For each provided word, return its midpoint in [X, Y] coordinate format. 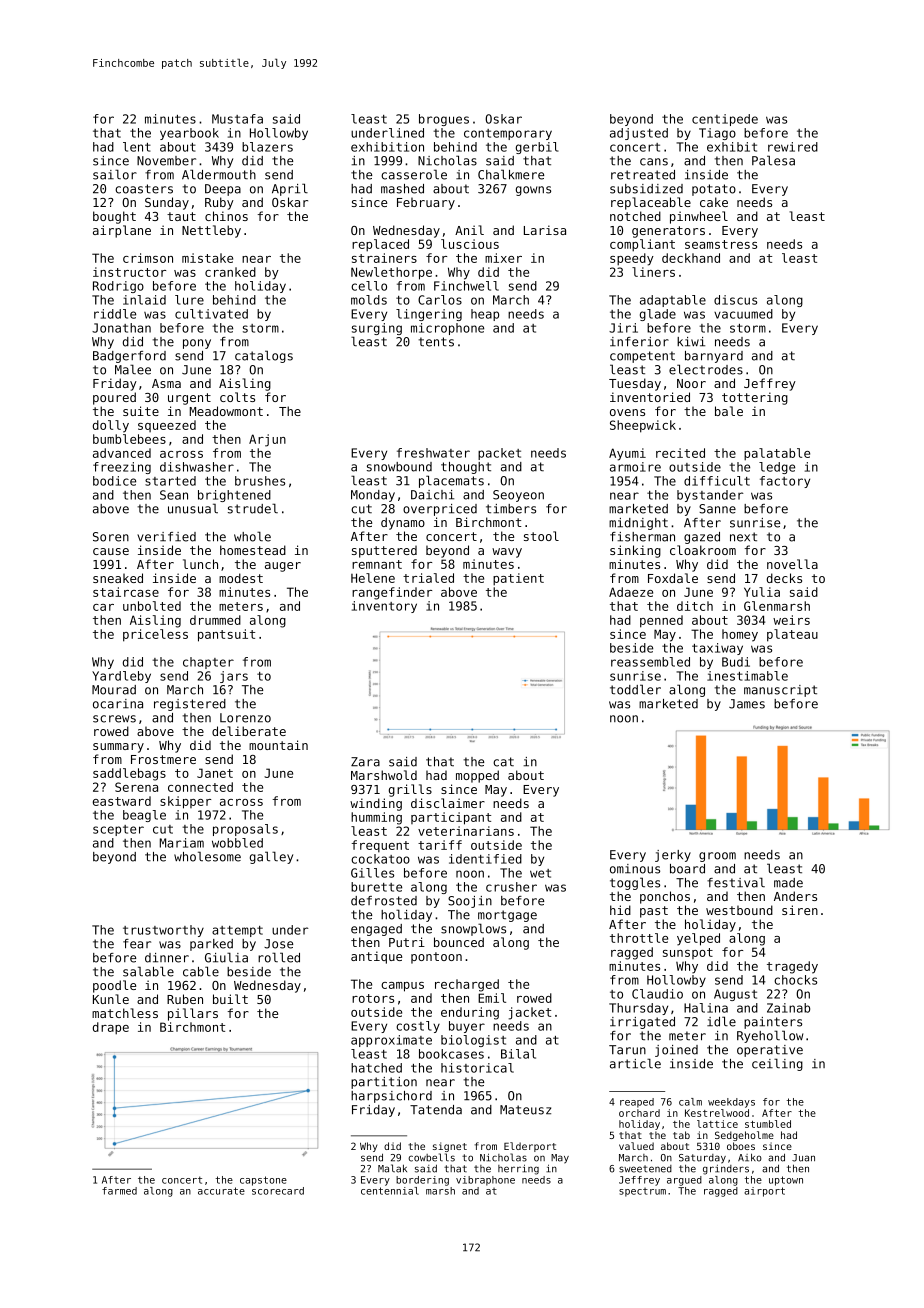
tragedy [792, 967]
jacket [530, 1013]
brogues [444, 120]
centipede [725, 120]
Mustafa [237, 119]
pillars [193, 1014]
